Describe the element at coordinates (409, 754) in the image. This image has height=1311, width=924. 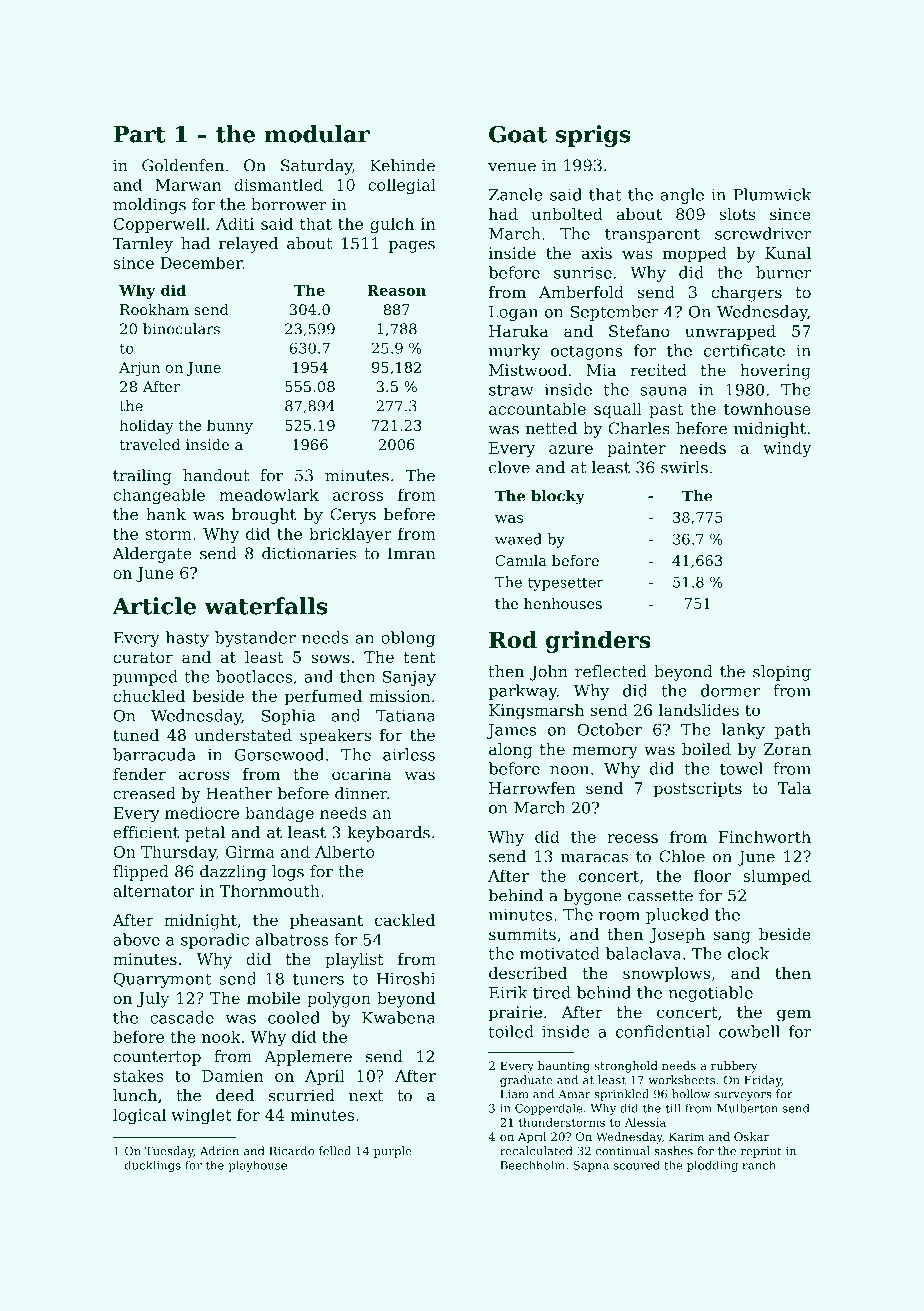
I see `airless` at that location.
